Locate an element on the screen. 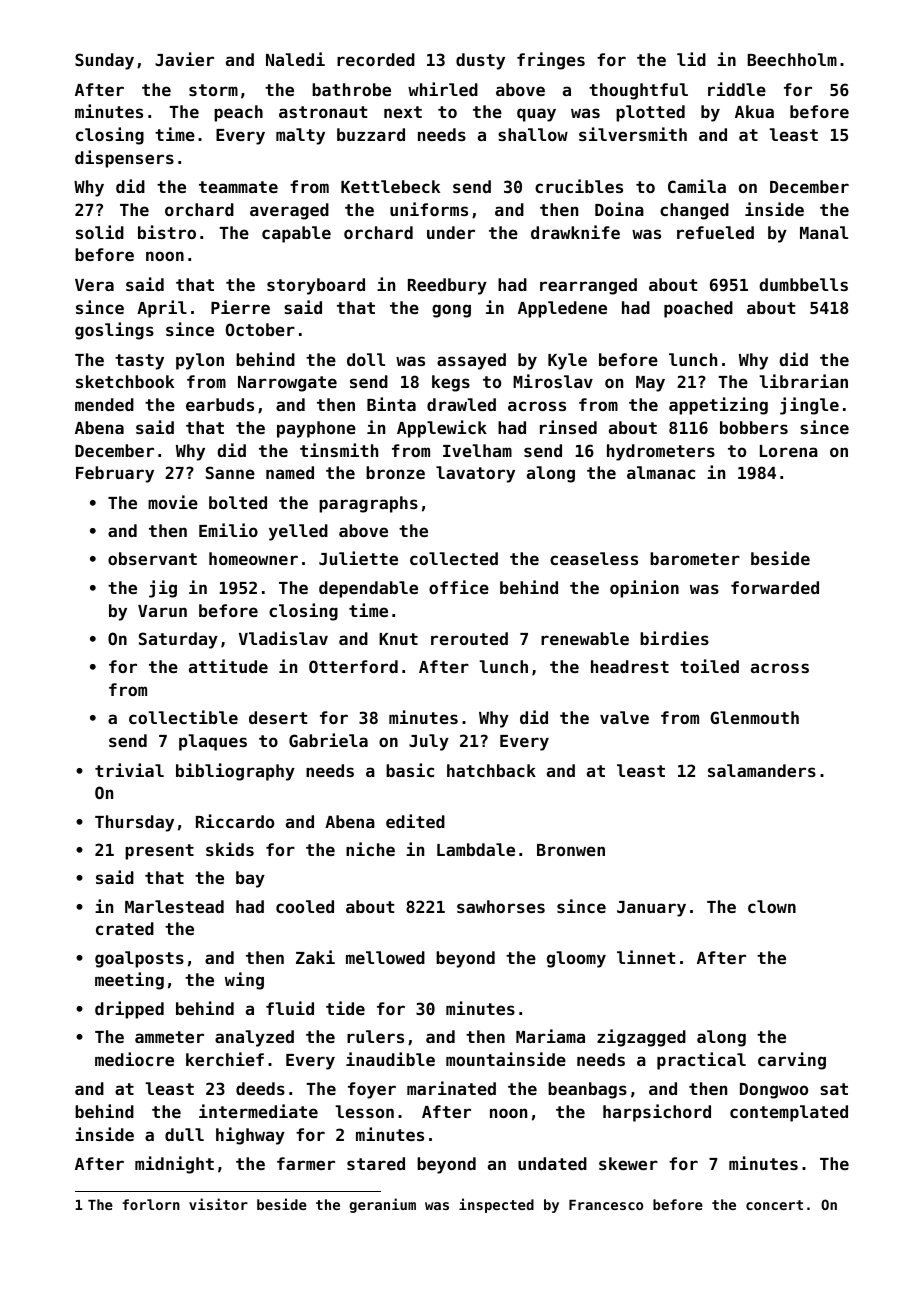 The width and height of the screenshot is (924, 1314). clown is located at coordinates (772, 906).
